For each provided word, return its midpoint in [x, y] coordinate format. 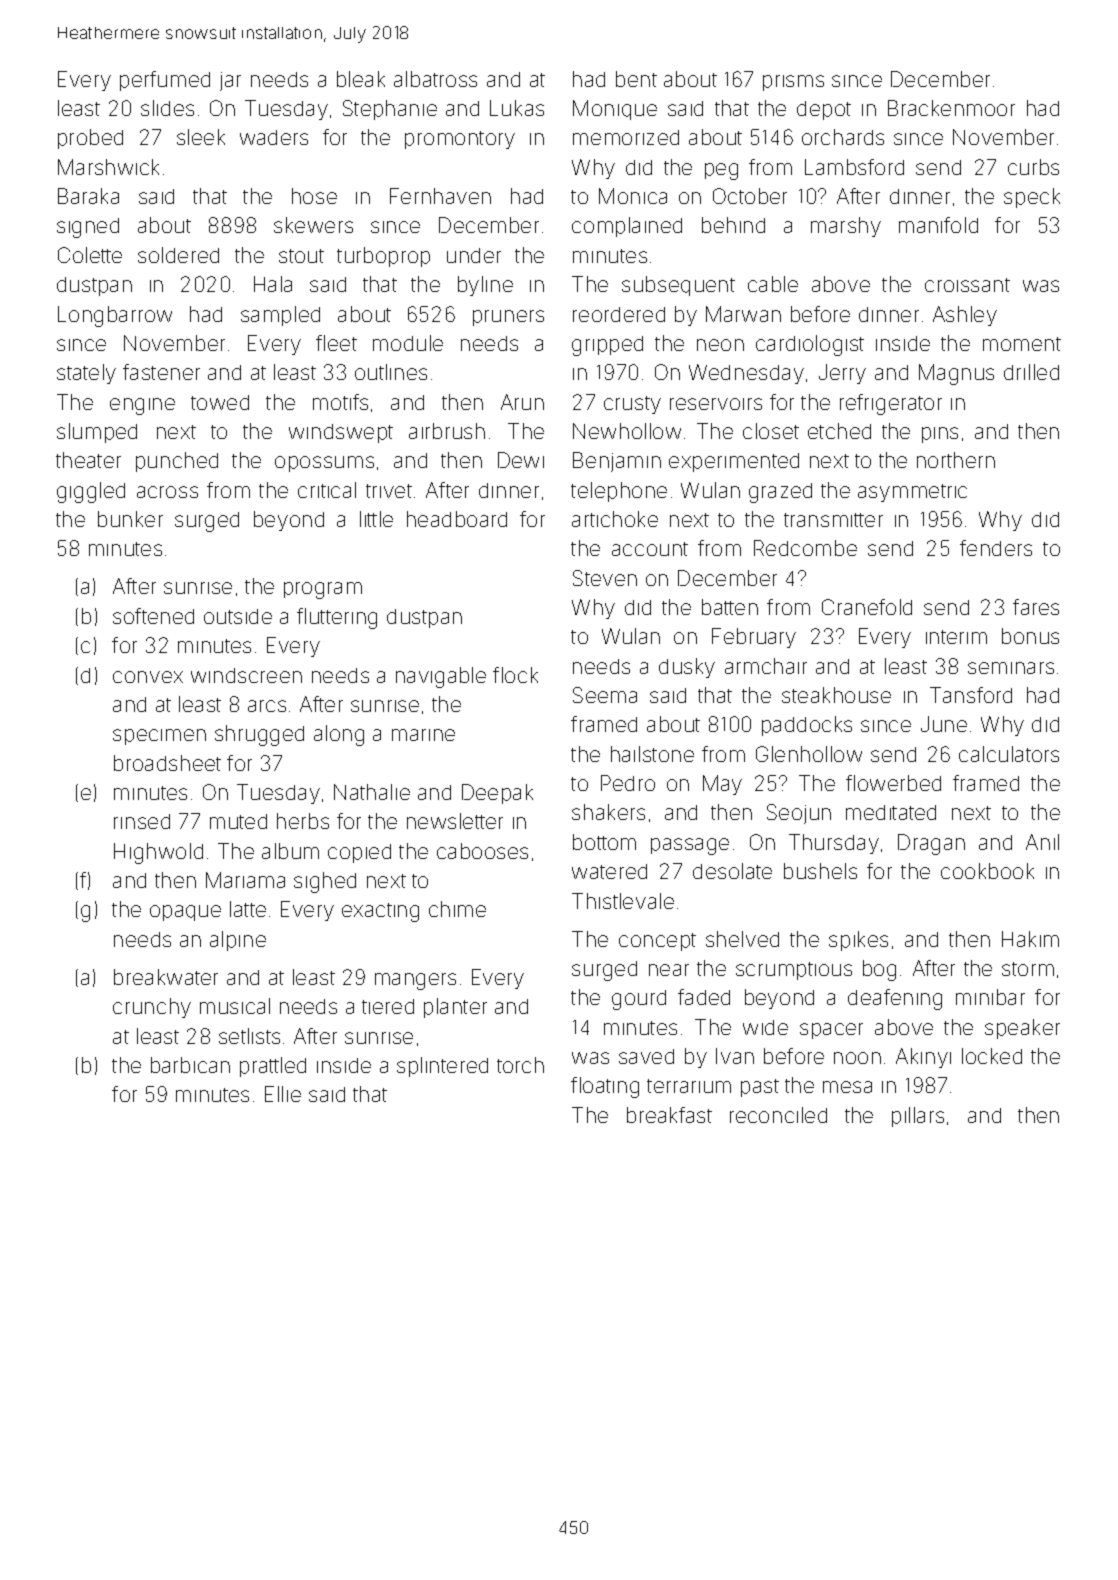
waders [274, 137]
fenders [996, 548]
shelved [742, 939]
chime [457, 909]
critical [327, 490]
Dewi [521, 460]
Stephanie [390, 110]
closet [771, 431]
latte [248, 909]
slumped [97, 433]
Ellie [283, 1094]
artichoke [615, 519]
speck [1032, 198]
